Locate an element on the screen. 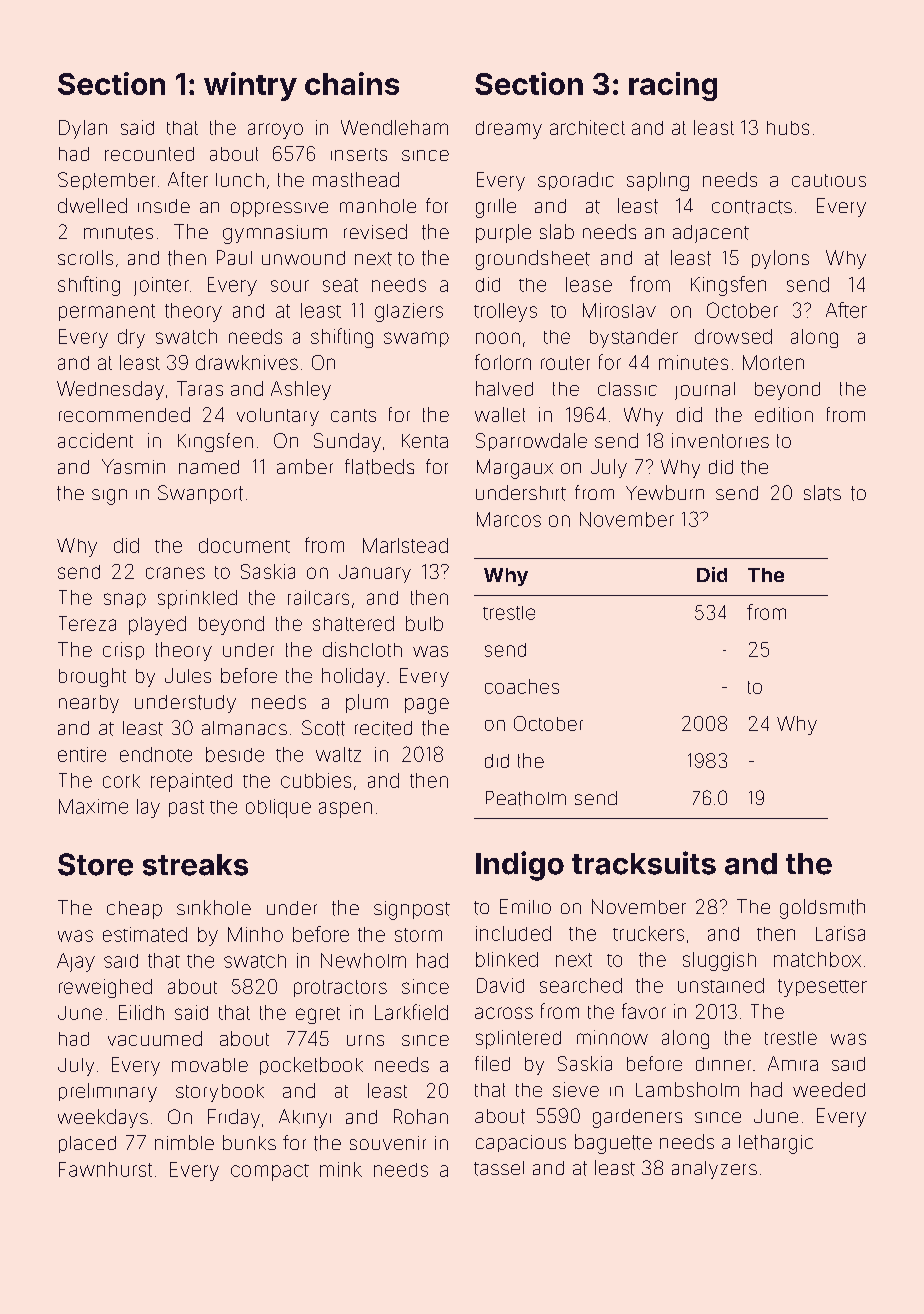  Akinyi is located at coordinates (305, 1118).
